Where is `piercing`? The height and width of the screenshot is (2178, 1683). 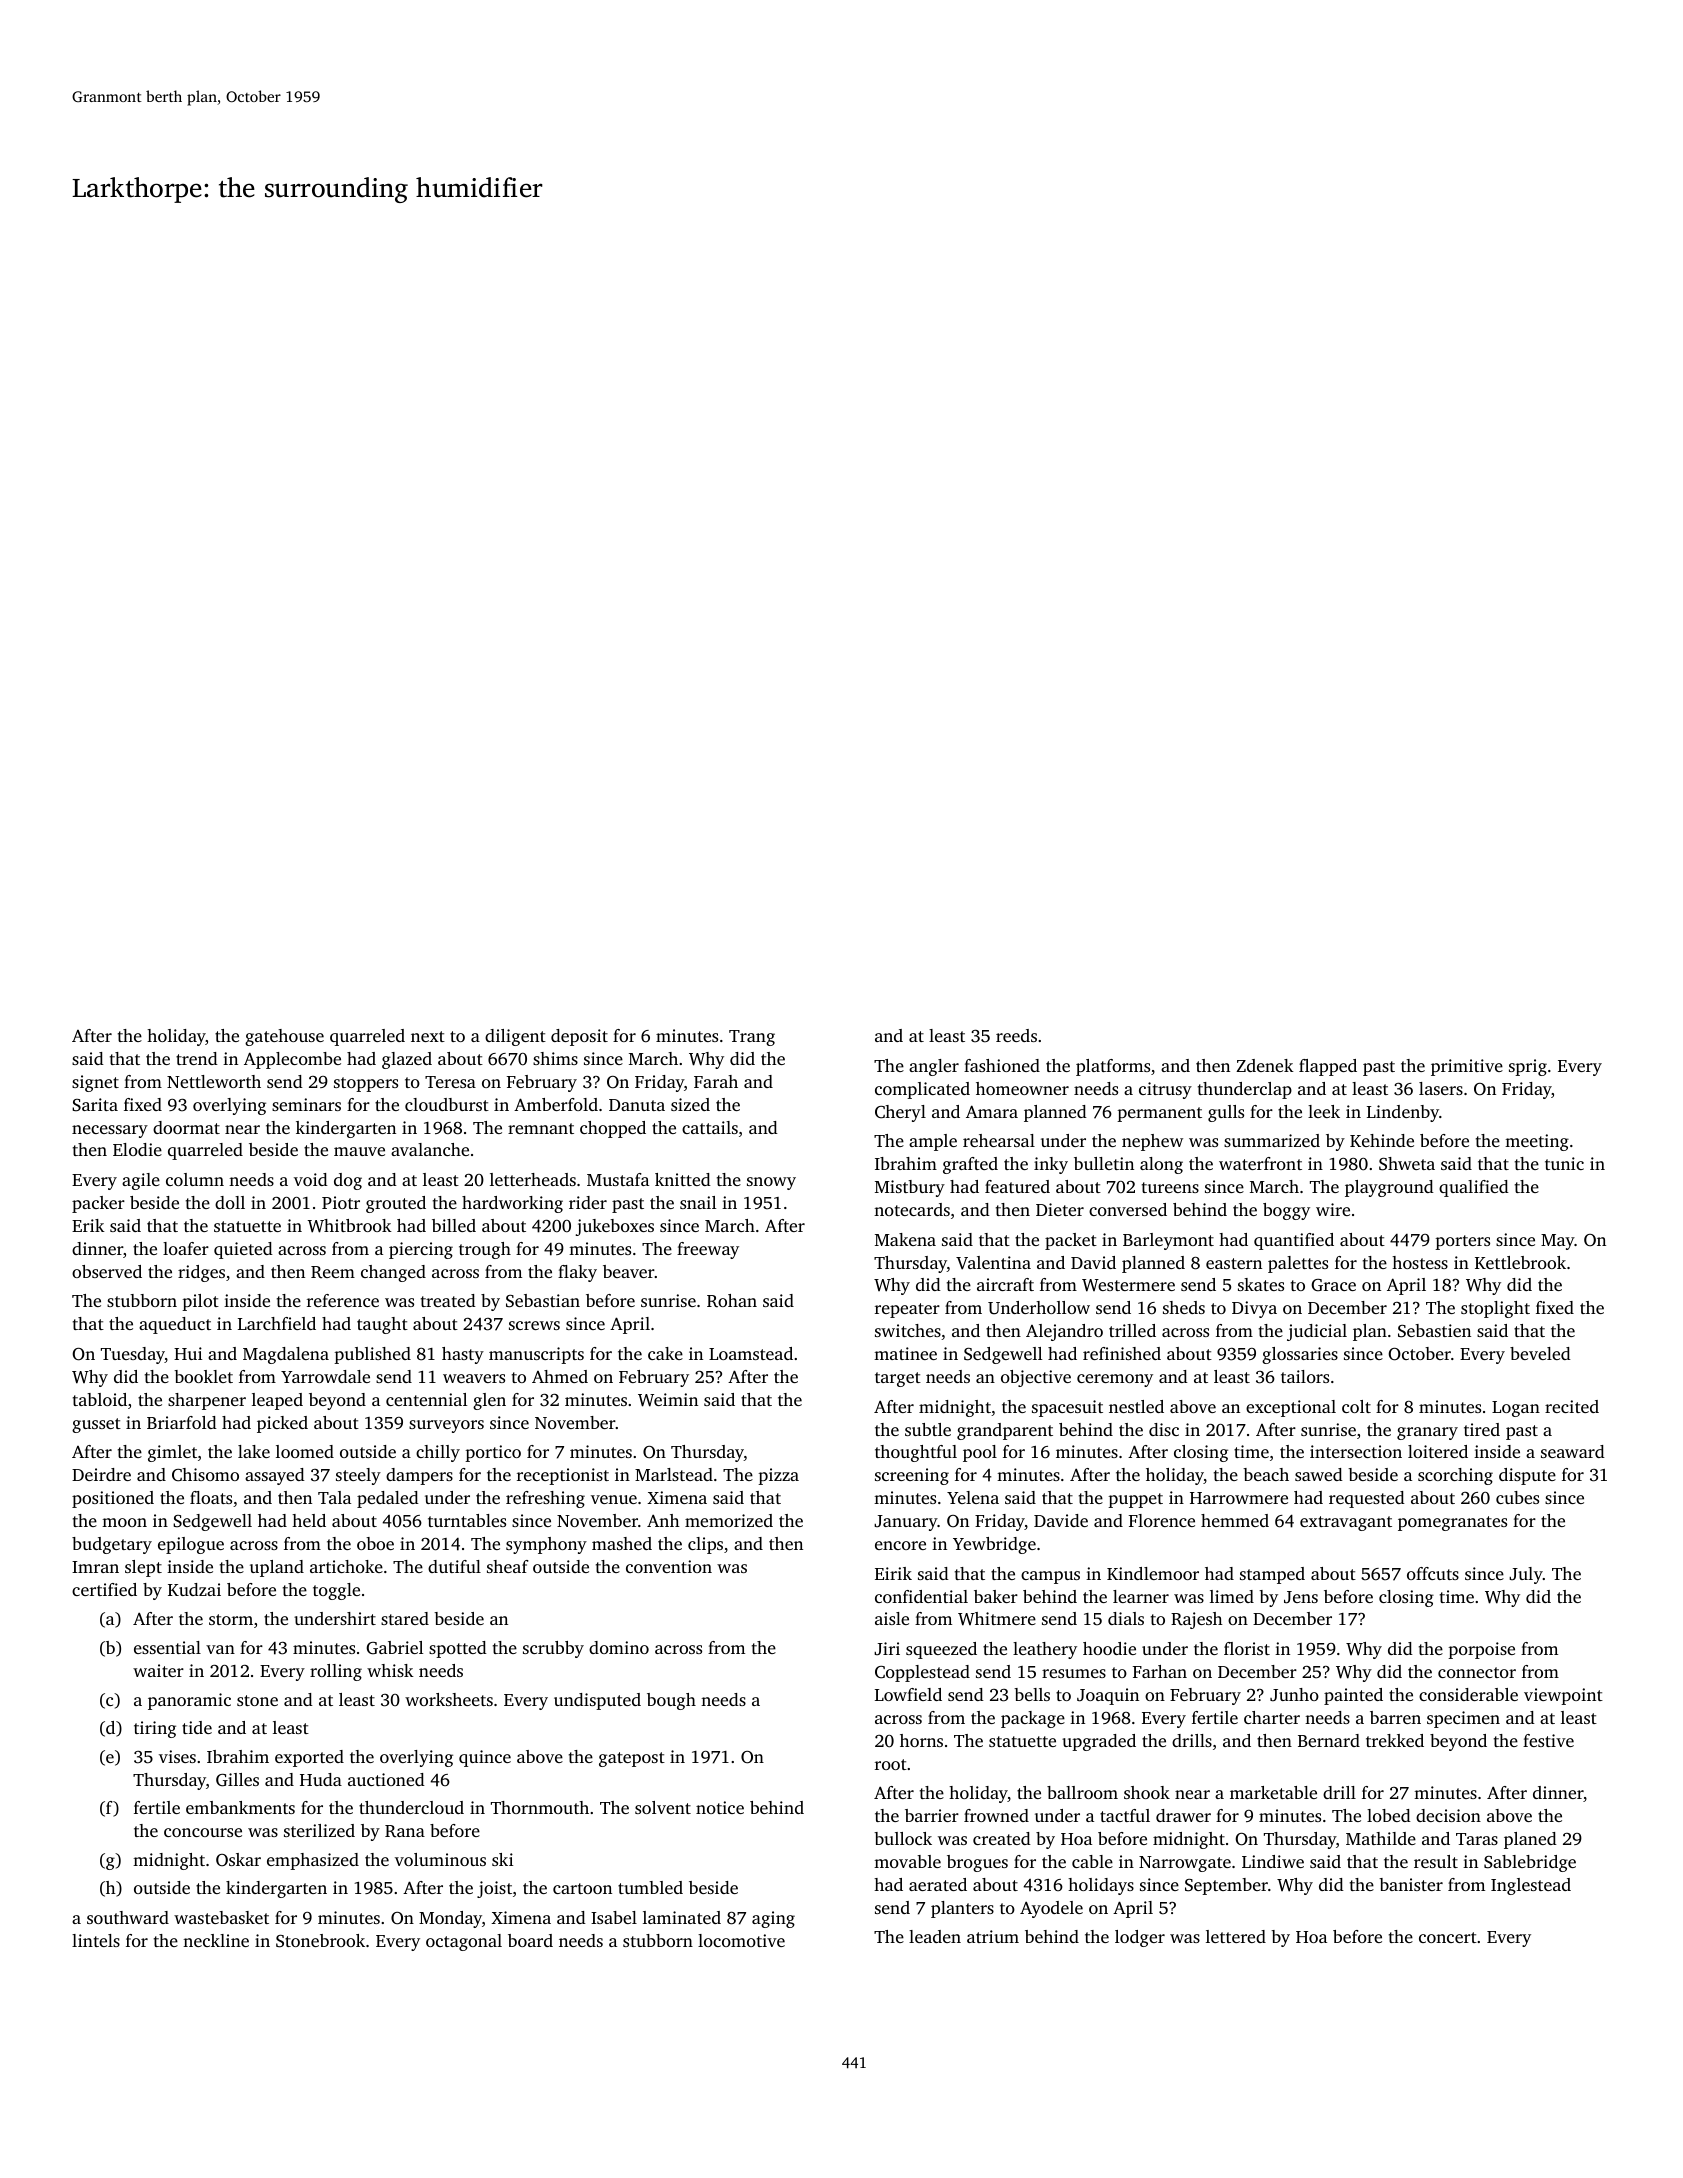 piercing is located at coordinates (421, 1250).
